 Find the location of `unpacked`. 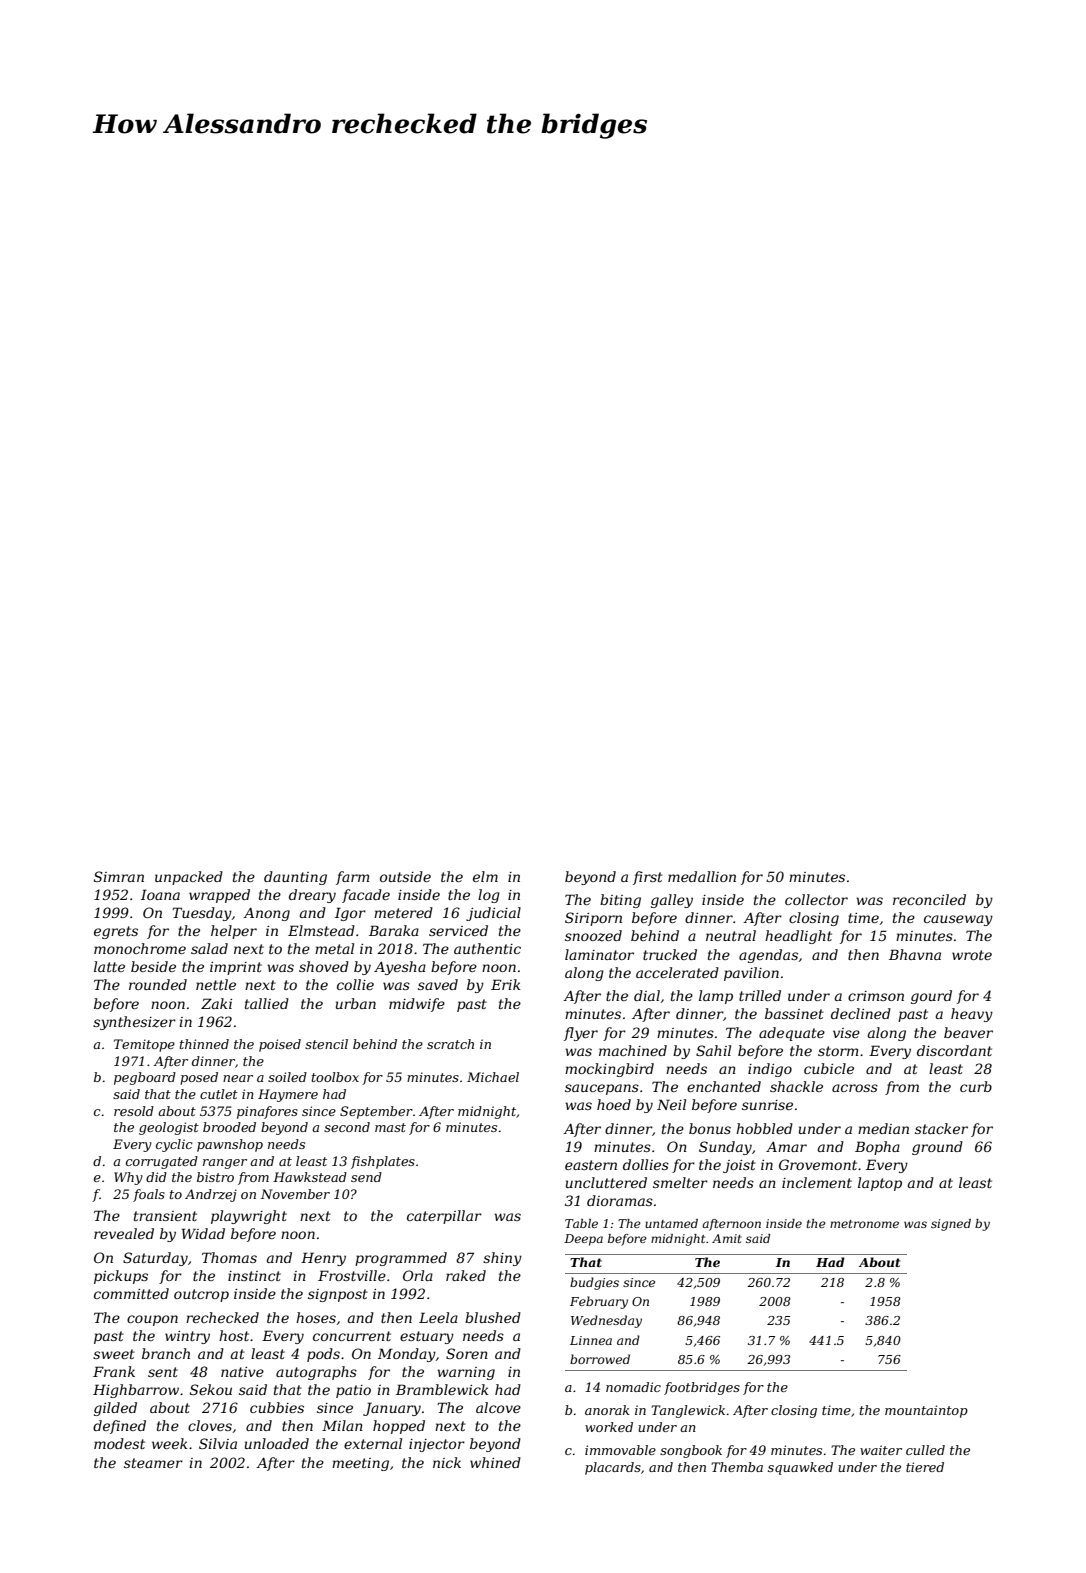

unpacked is located at coordinates (189, 878).
